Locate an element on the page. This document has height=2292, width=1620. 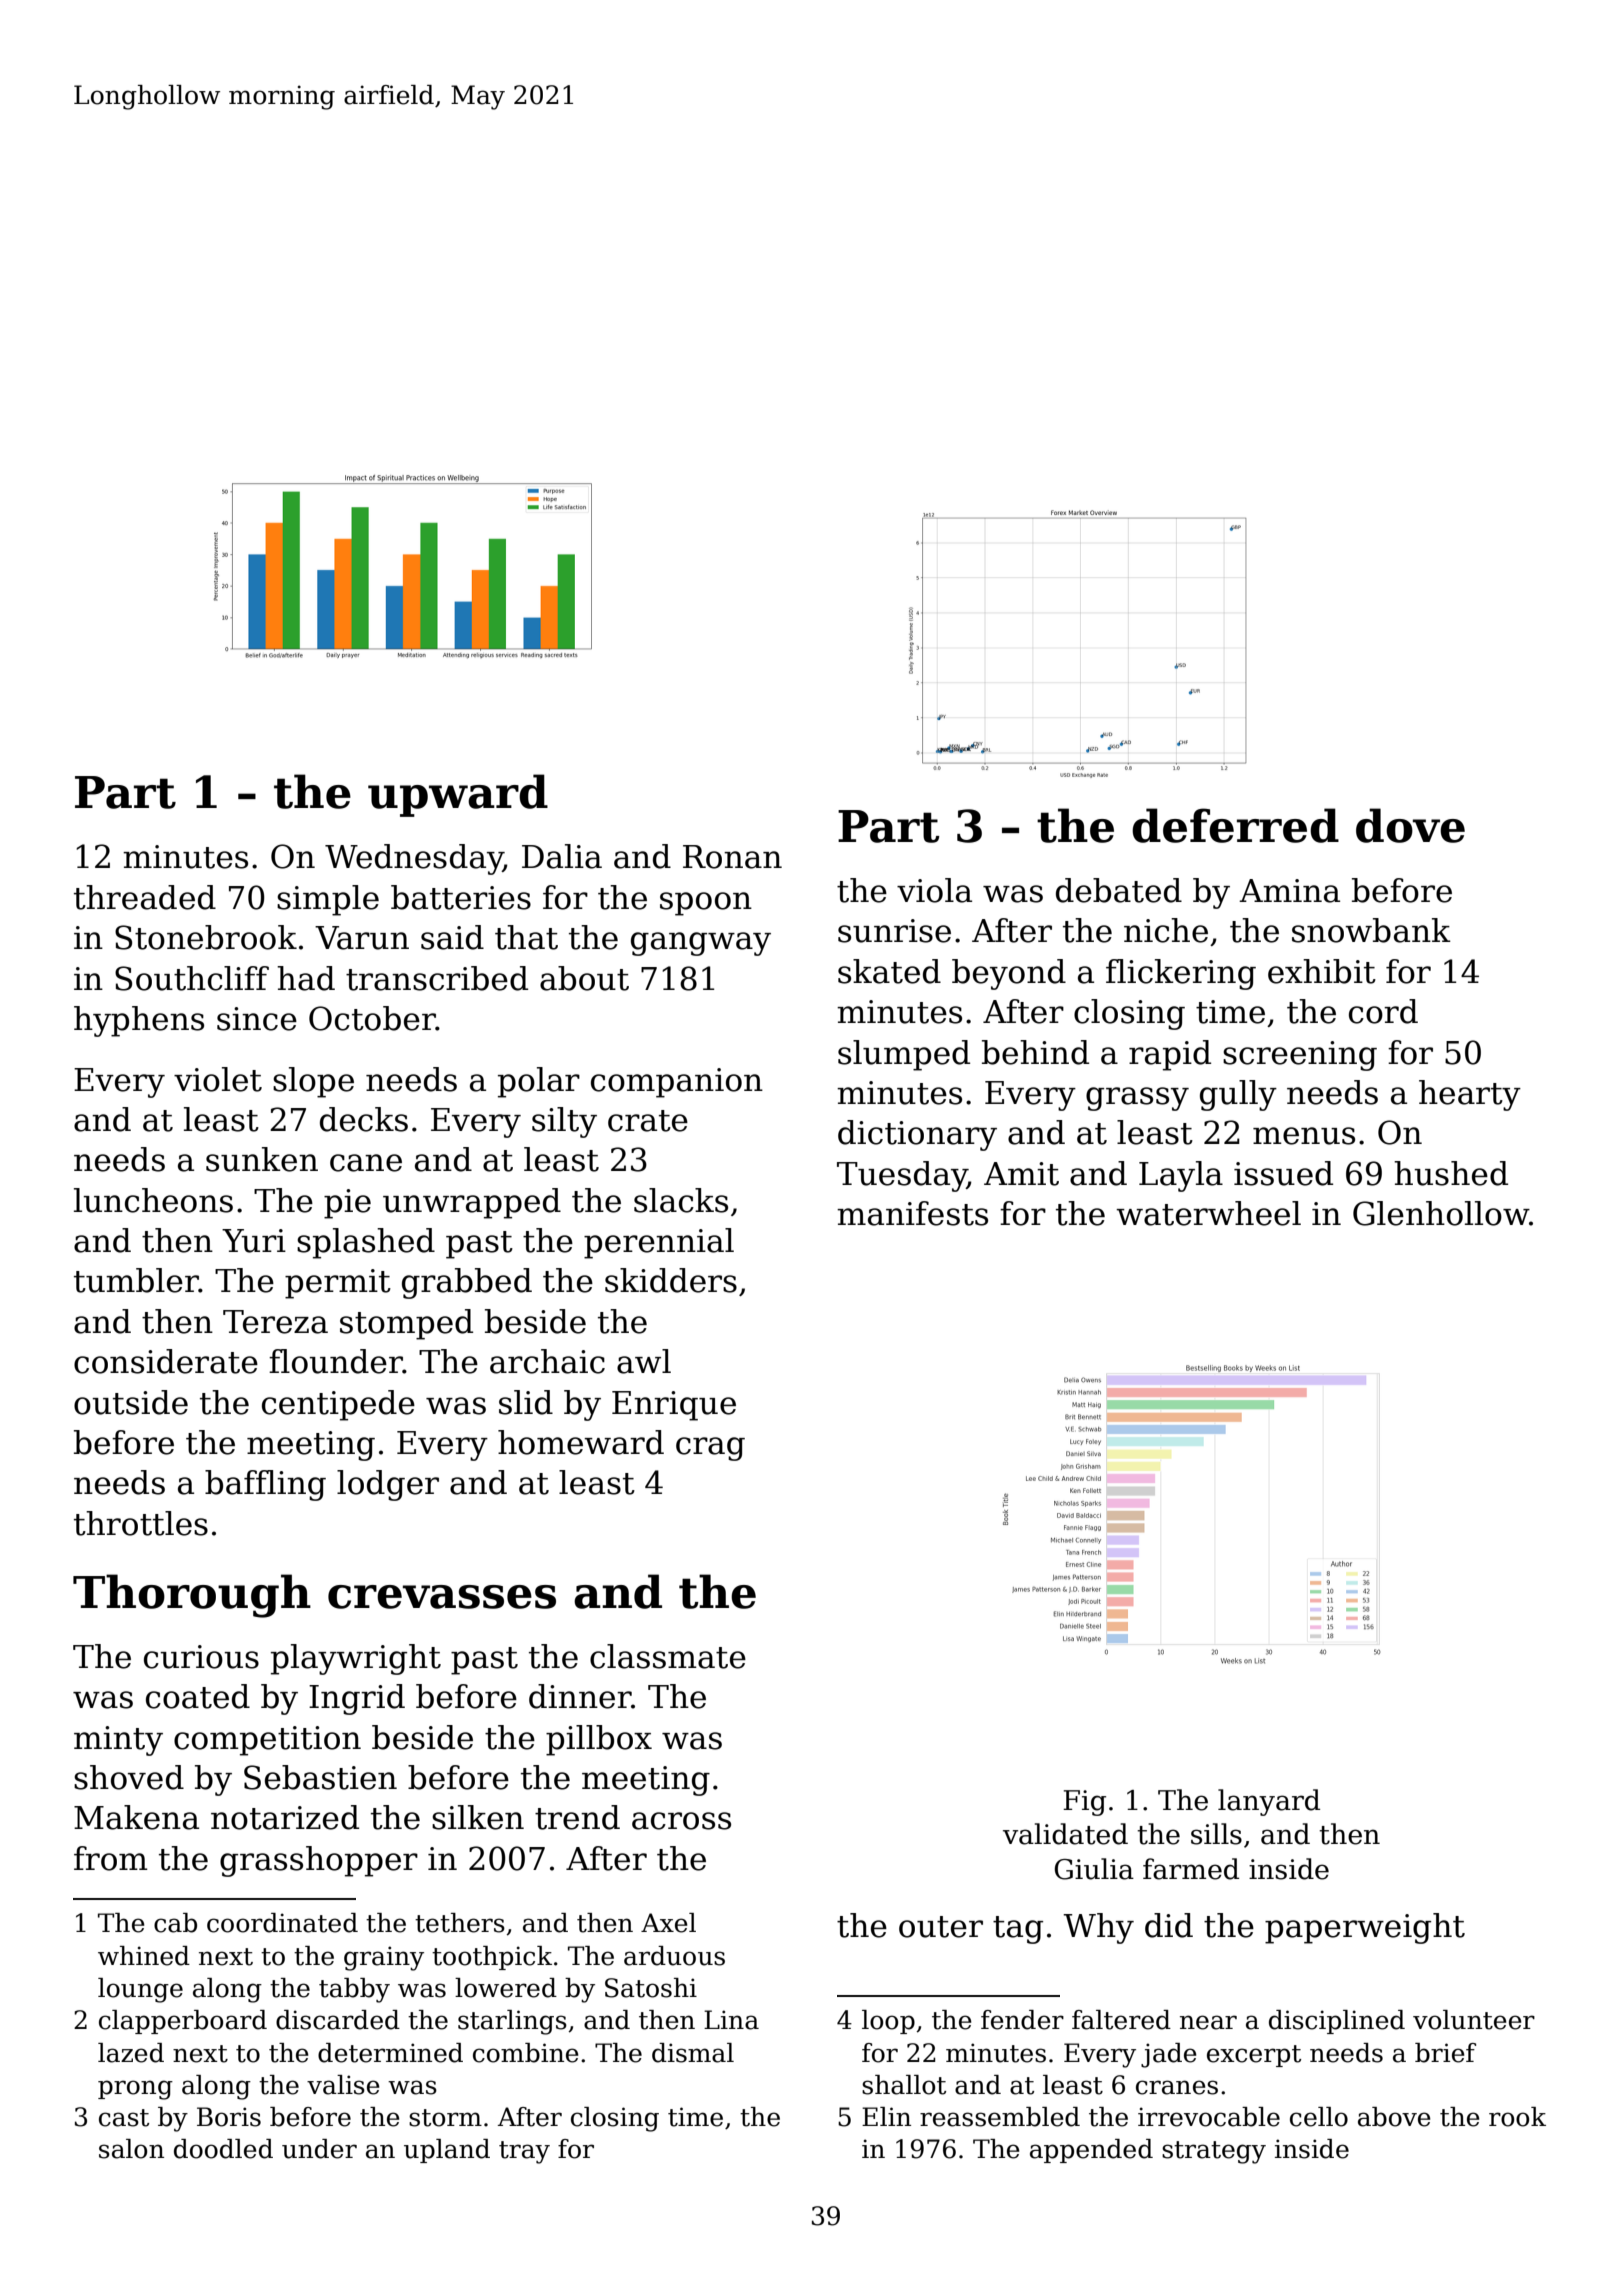
Glenhollow is located at coordinates (1441, 1213).
